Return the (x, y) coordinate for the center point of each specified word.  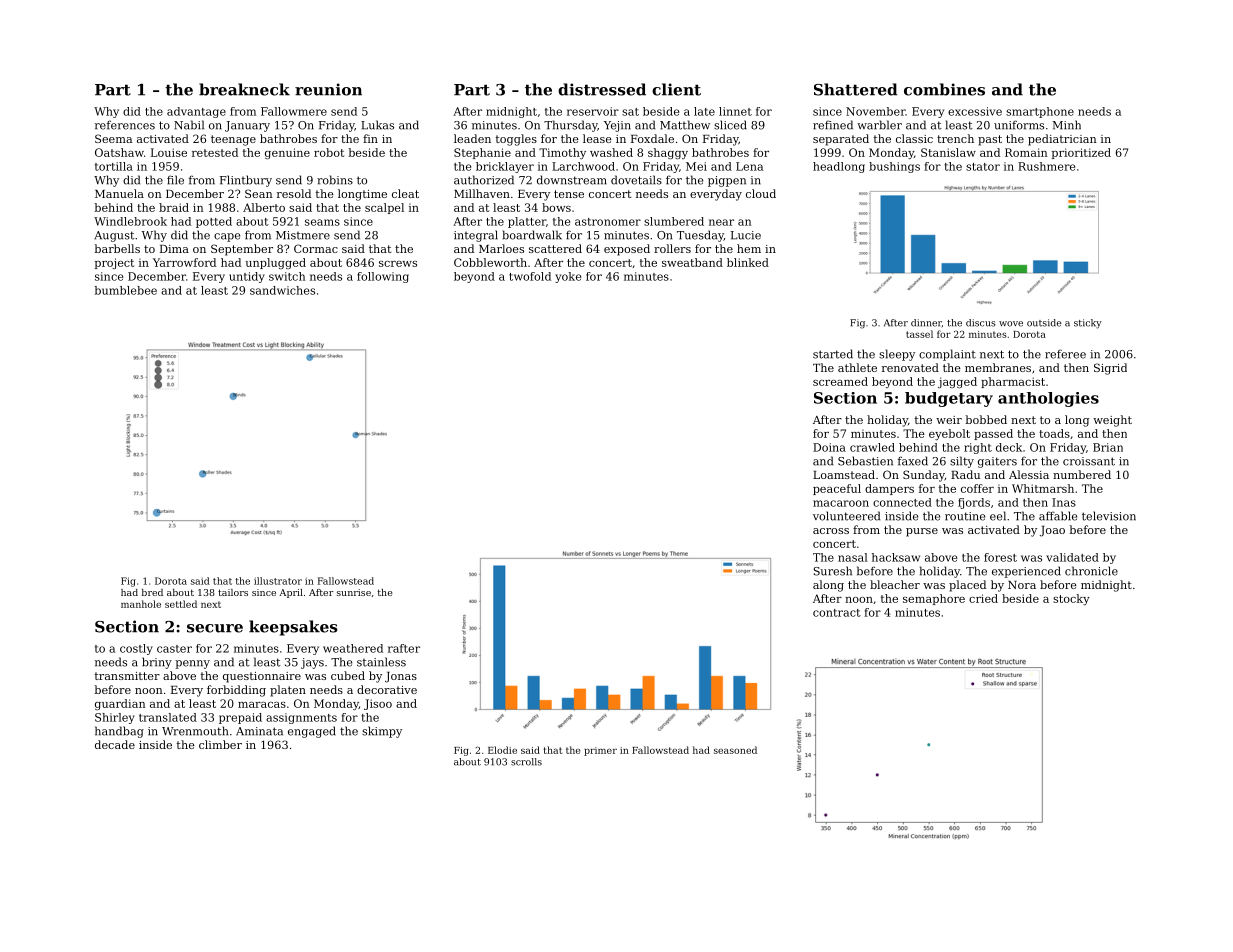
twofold (530, 276)
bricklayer (505, 167)
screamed (840, 381)
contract (837, 613)
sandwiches (282, 290)
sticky (1088, 324)
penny (192, 664)
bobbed (986, 419)
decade (115, 744)
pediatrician (1062, 140)
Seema (113, 138)
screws (398, 264)
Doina (829, 447)
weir (949, 420)
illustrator (278, 581)
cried (983, 598)
